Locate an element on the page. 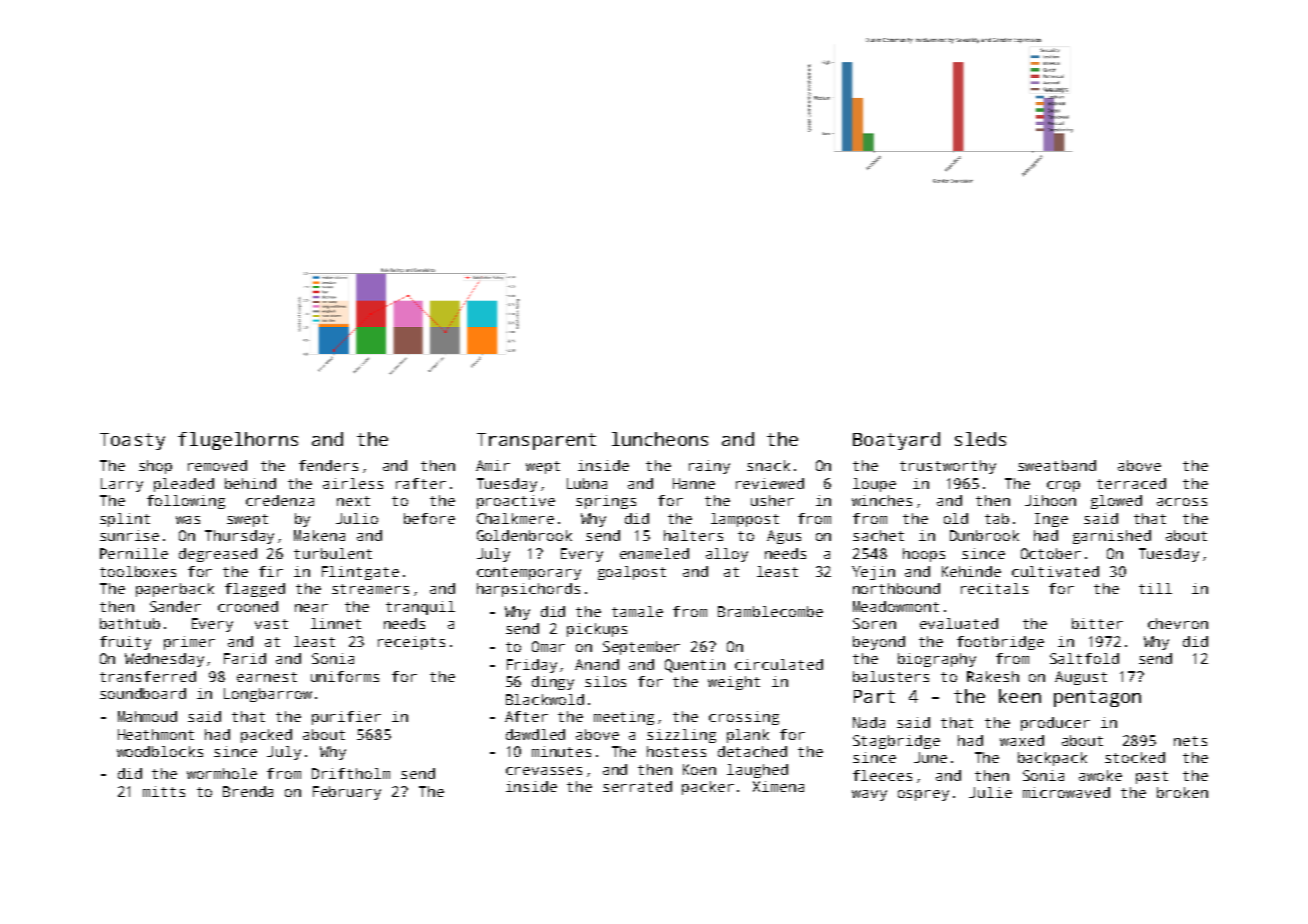 The height and width of the image is (924, 1308). sleds is located at coordinates (980, 439).
